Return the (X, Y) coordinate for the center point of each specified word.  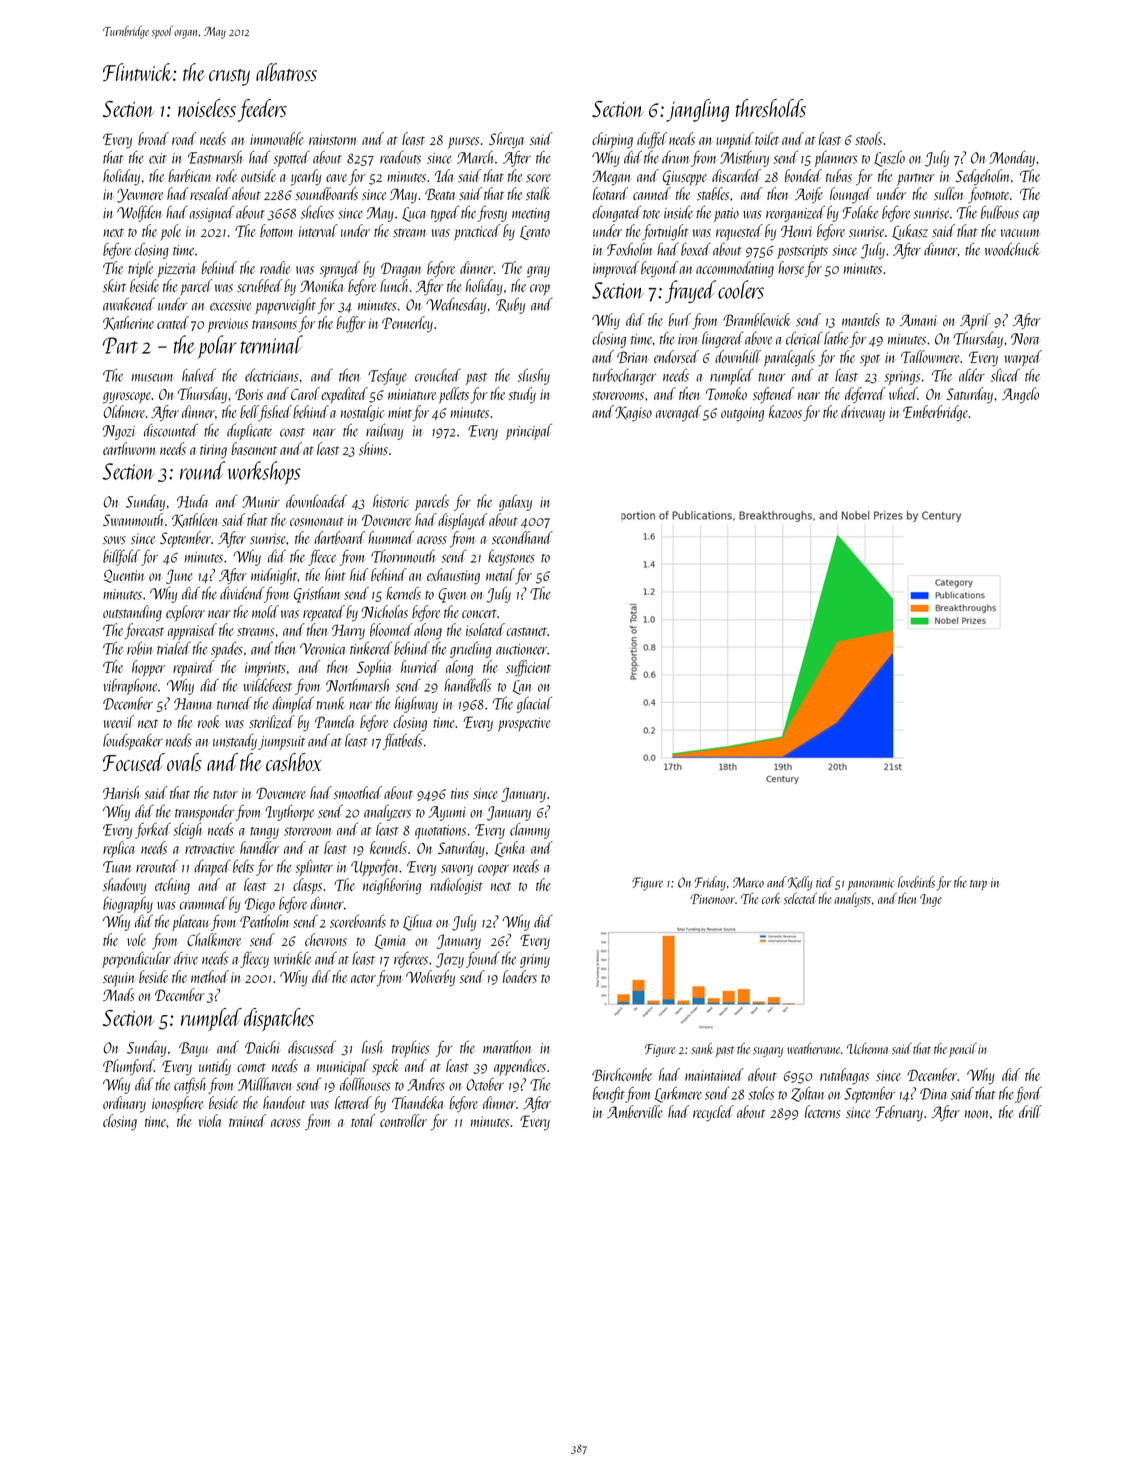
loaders (520, 976)
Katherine (128, 323)
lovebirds (916, 882)
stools (868, 138)
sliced (1005, 375)
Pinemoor (712, 899)
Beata (440, 194)
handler (259, 847)
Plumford (128, 1067)
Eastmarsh (215, 157)
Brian (632, 357)
